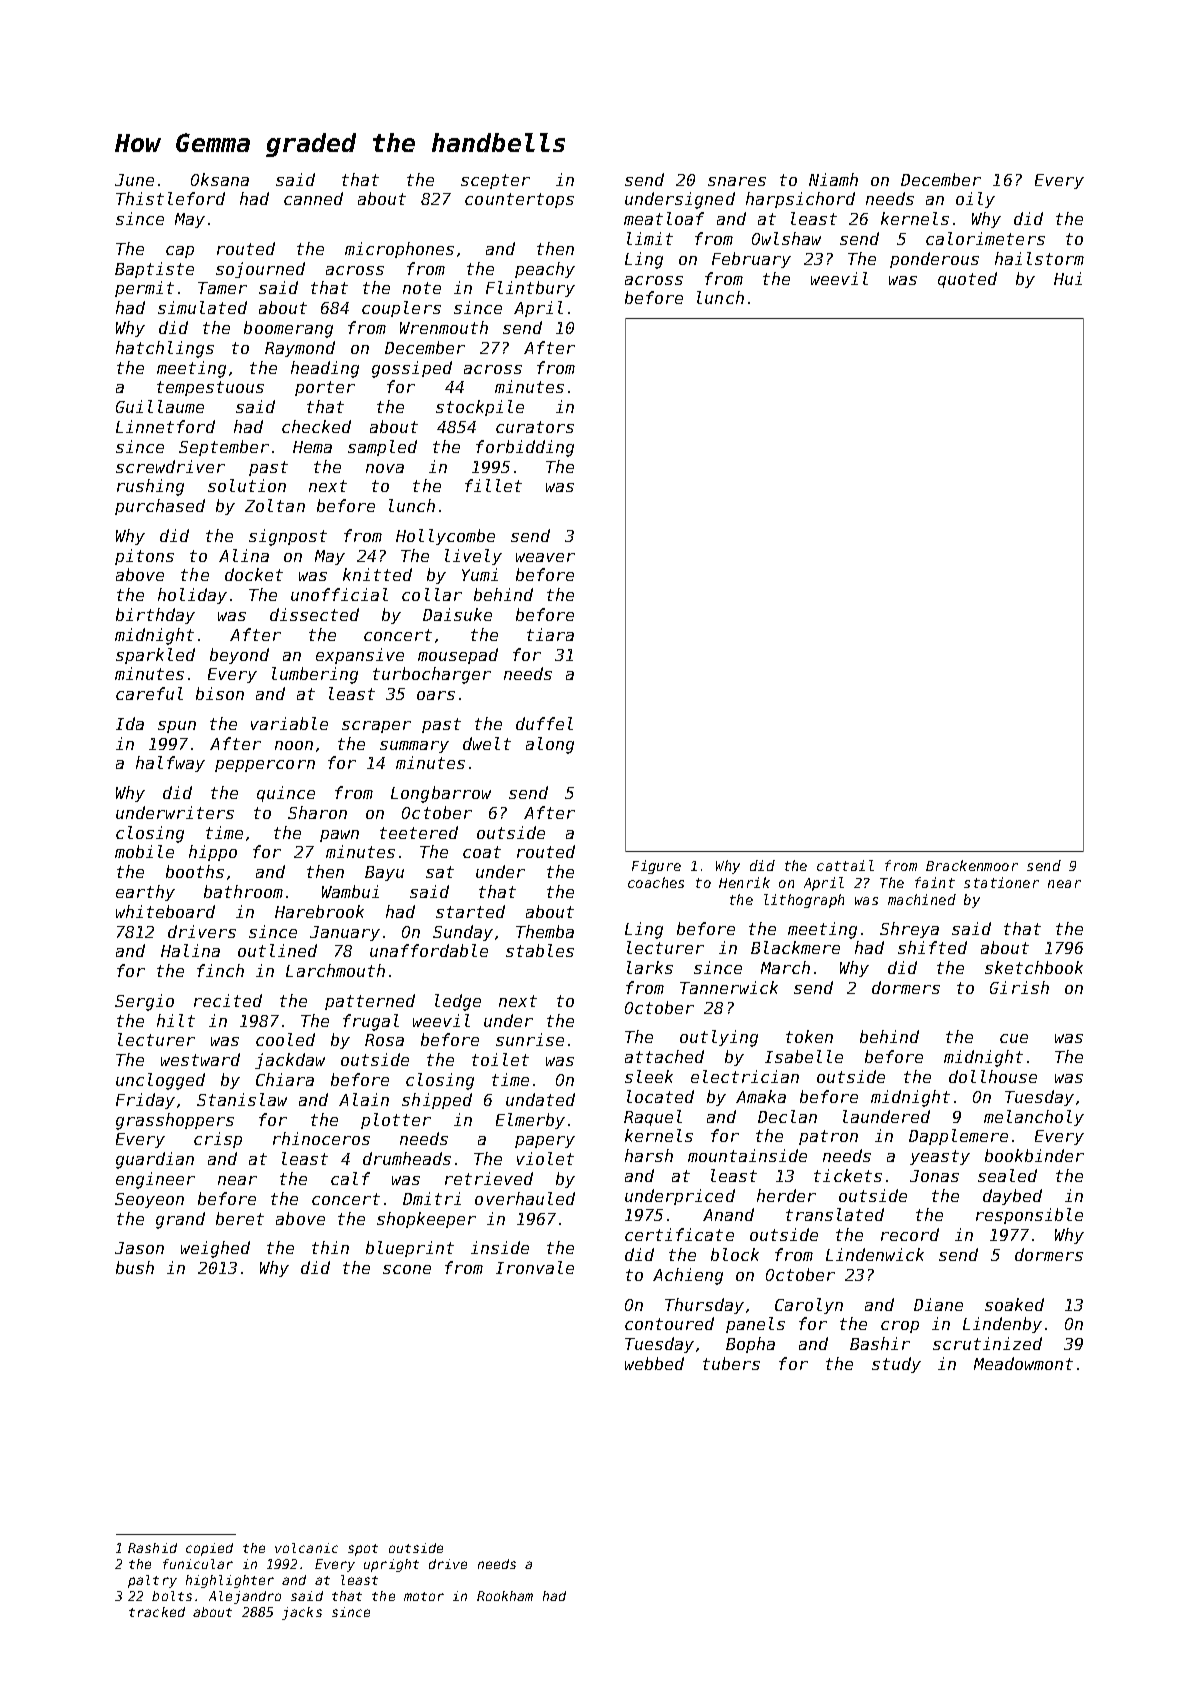 The image size is (1200, 1697). What do you see at coordinates (391, 1565) in the screenshot?
I see `upright` at bounding box center [391, 1565].
